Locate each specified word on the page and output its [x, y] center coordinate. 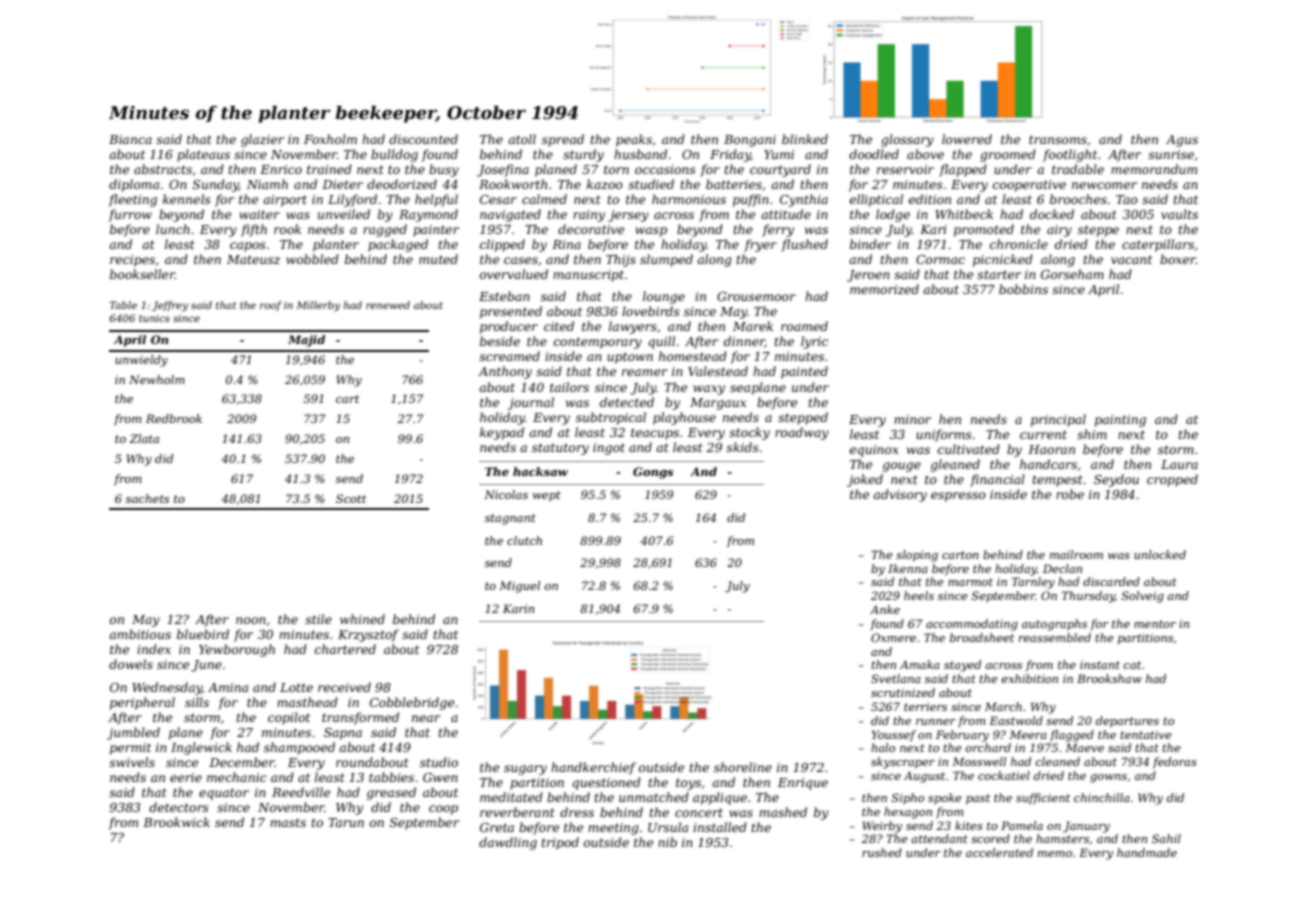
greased [391, 793]
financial [997, 480]
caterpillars [1158, 245]
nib [667, 842]
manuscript [588, 276]
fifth [254, 230]
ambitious [140, 634]
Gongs [653, 473]
